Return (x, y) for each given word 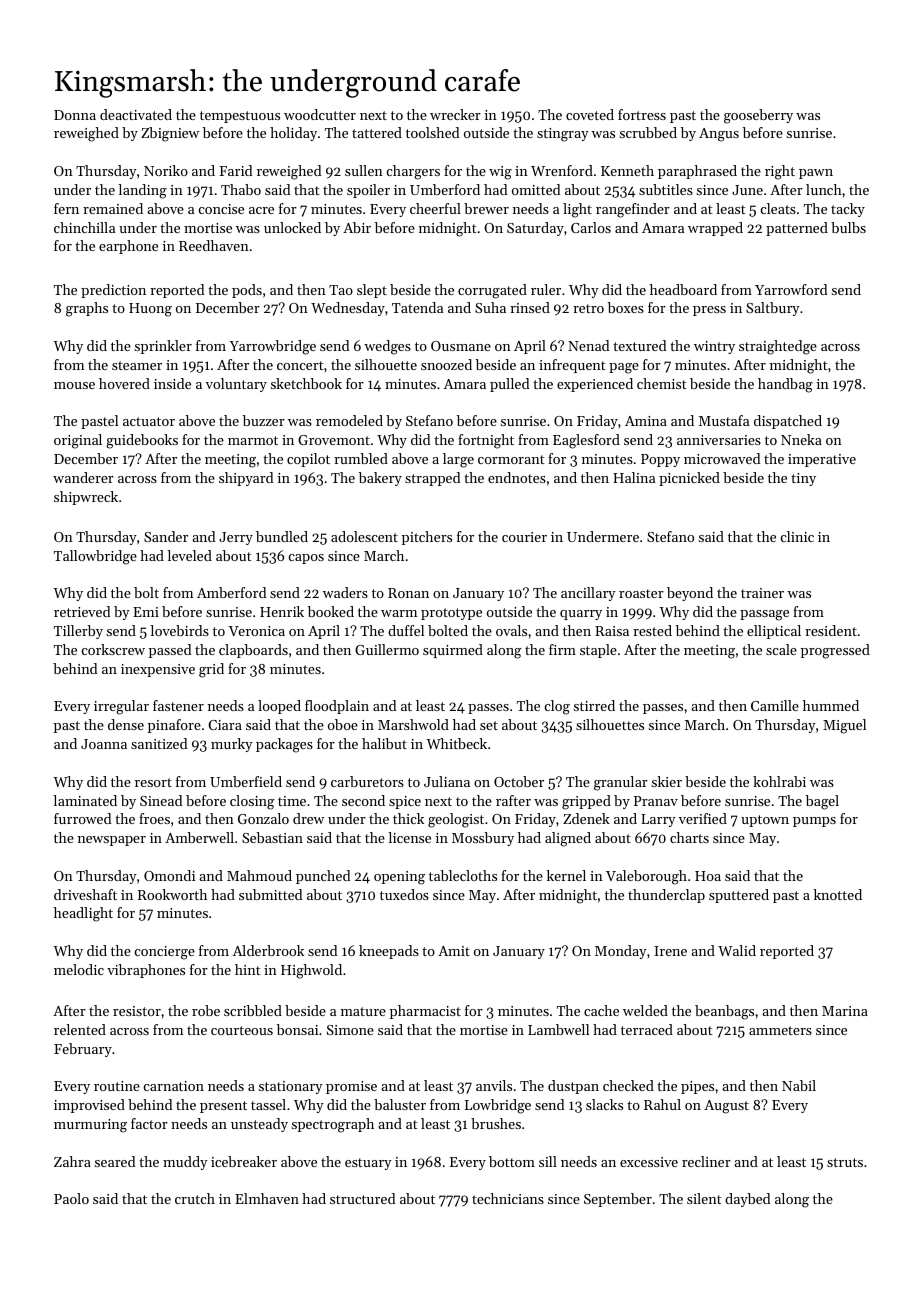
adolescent (364, 536)
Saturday (535, 229)
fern (66, 208)
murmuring (90, 1126)
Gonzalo (263, 818)
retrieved (82, 611)
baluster (400, 1104)
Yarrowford (791, 289)
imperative (822, 460)
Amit (454, 951)
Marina (845, 1011)
